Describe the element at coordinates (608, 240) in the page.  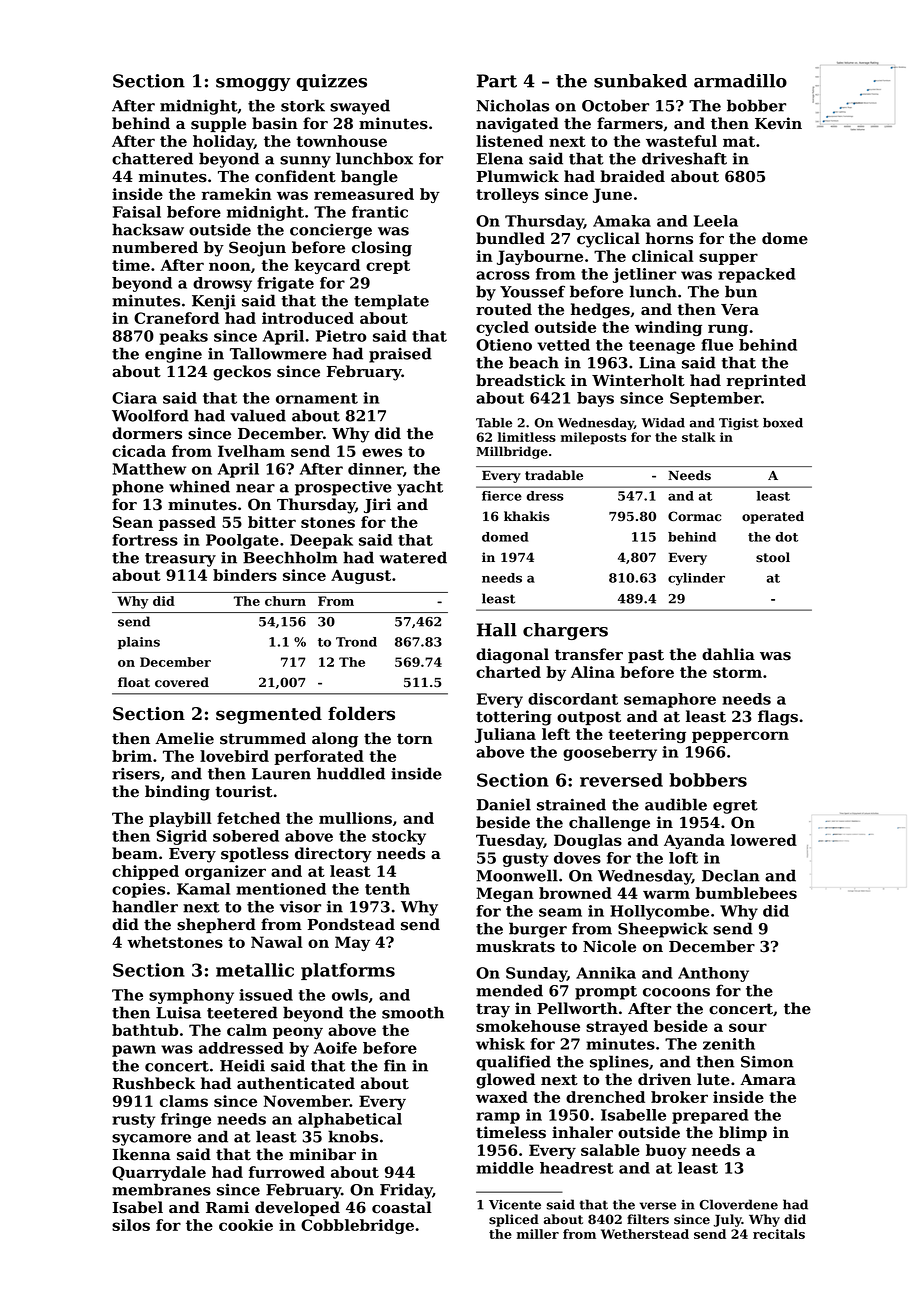
I see `cyclical` at that location.
